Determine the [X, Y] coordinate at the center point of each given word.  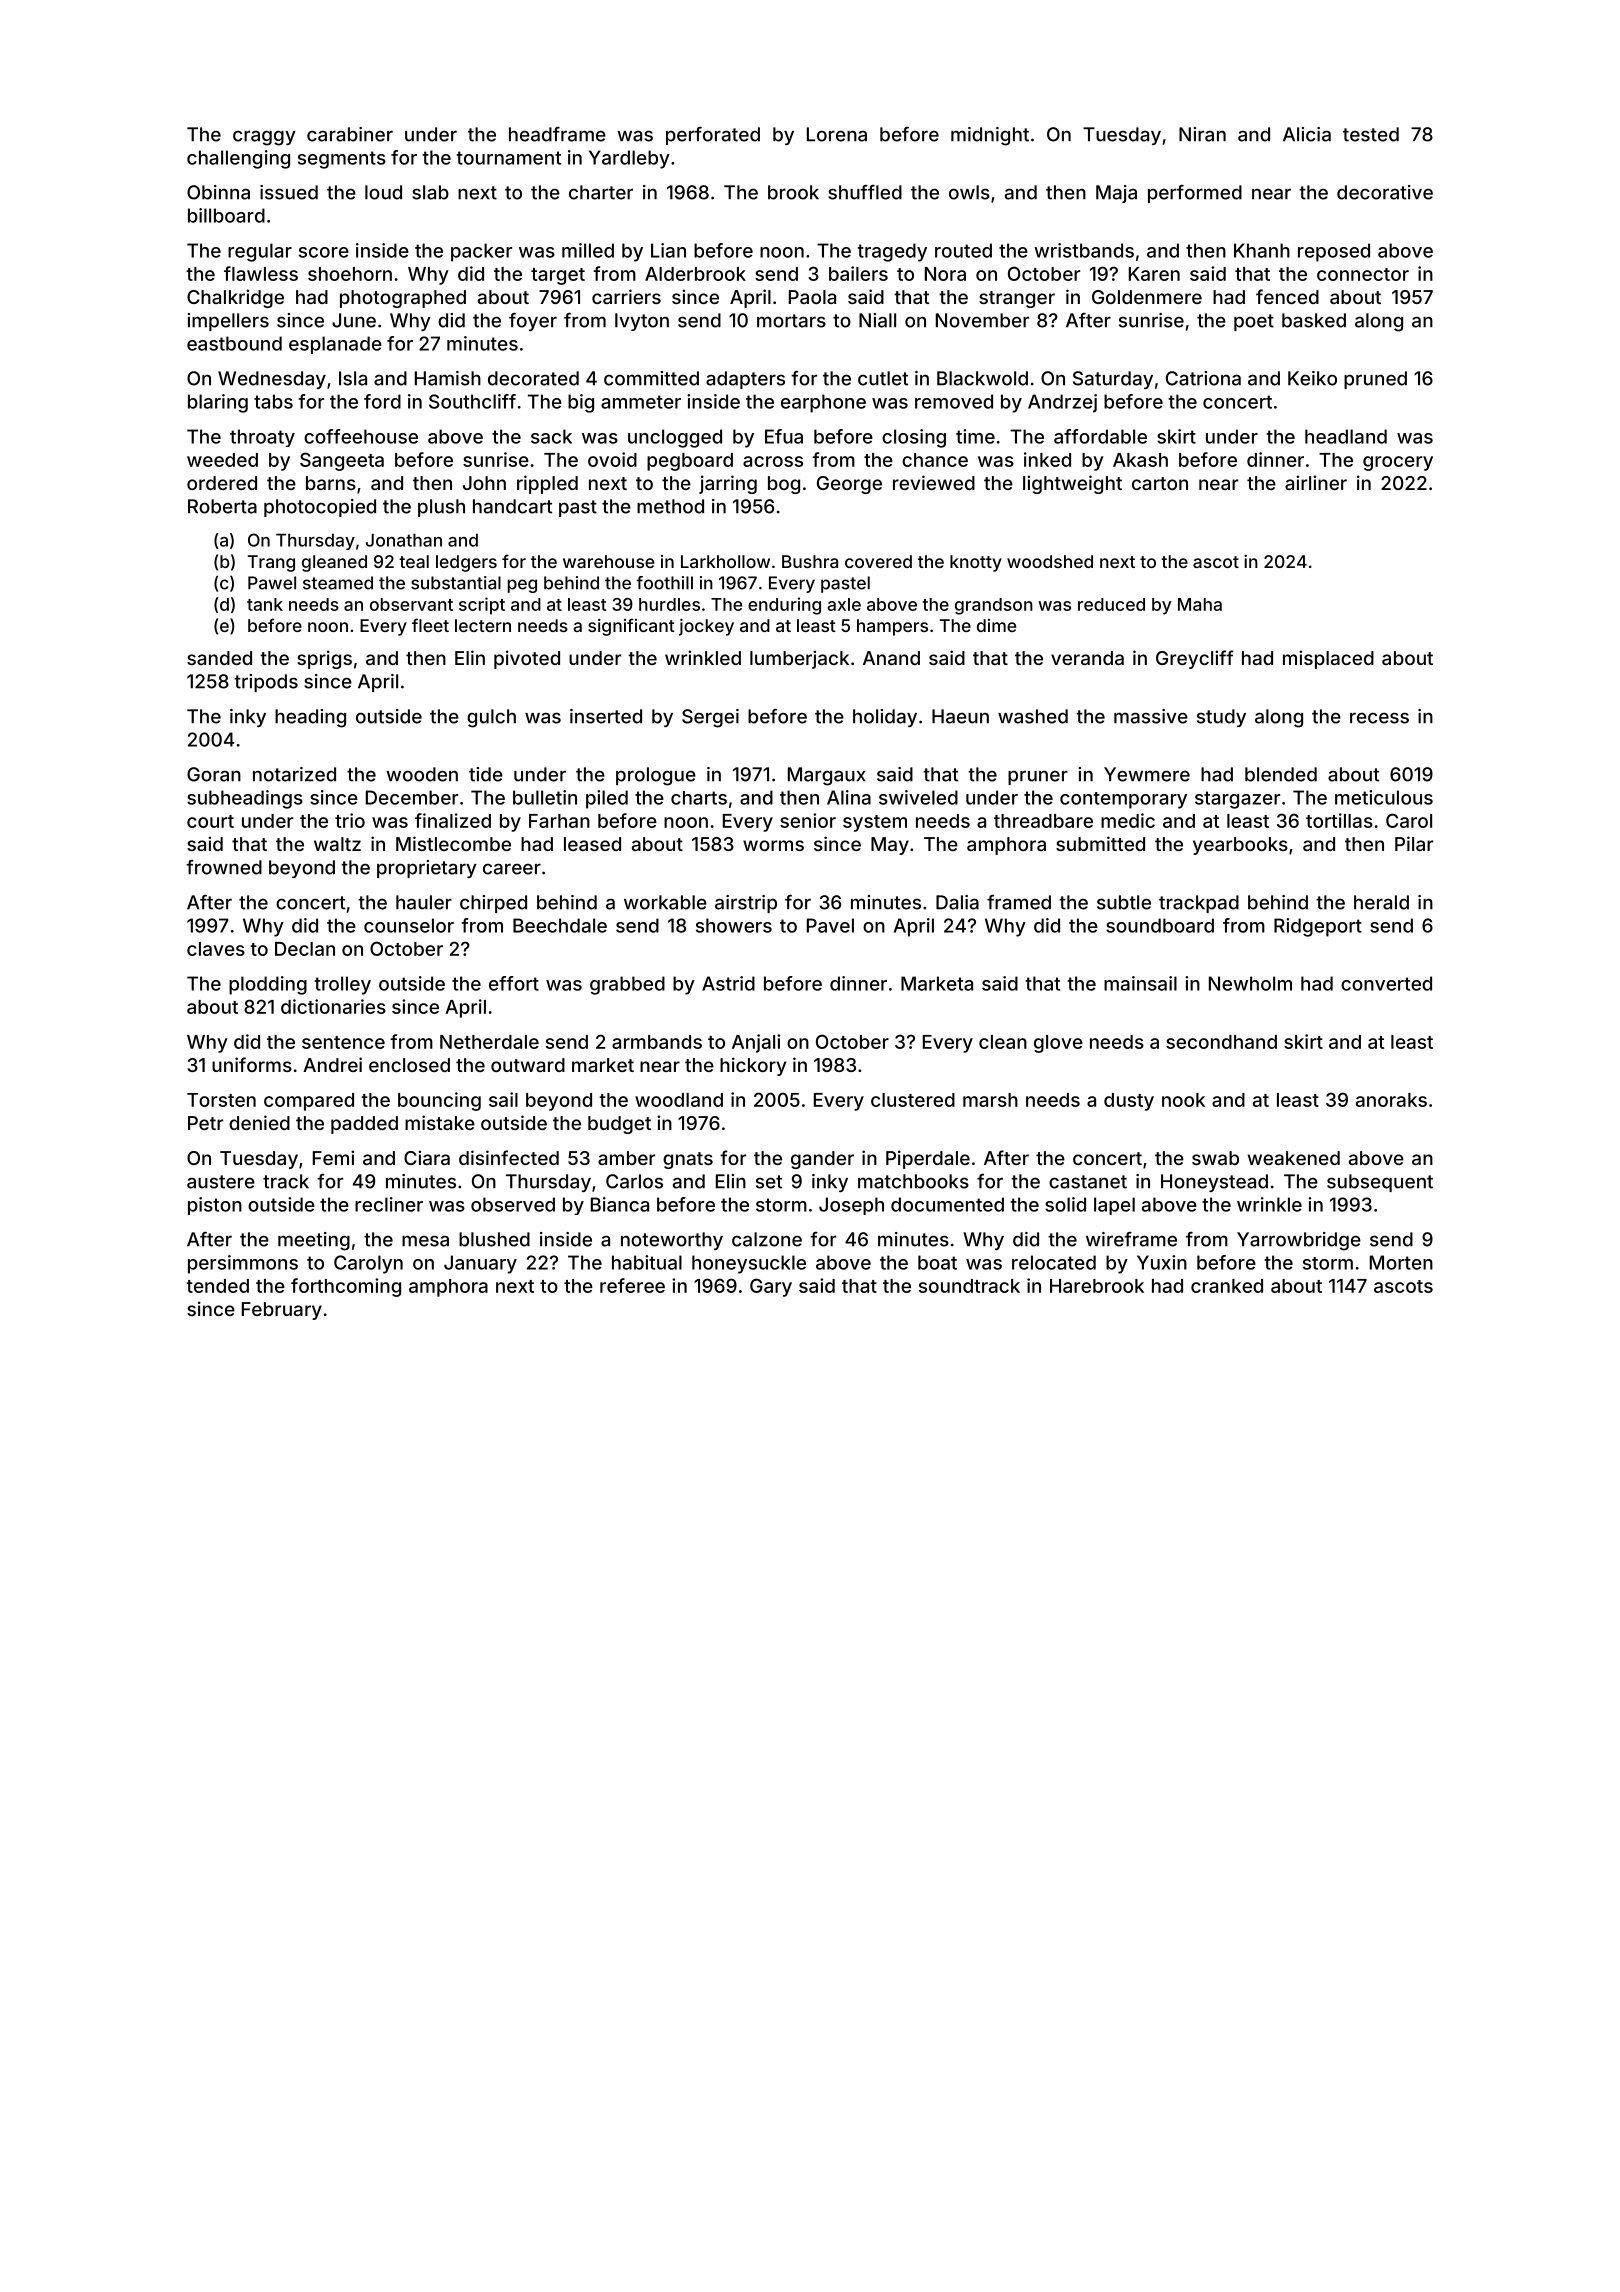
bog [784, 485]
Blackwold [982, 378]
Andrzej [1062, 403]
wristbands [1084, 250]
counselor [409, 925]
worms [773, 845]
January [480, 1264]
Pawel [272, 583]
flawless [261, 273]
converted [1386, 983]
